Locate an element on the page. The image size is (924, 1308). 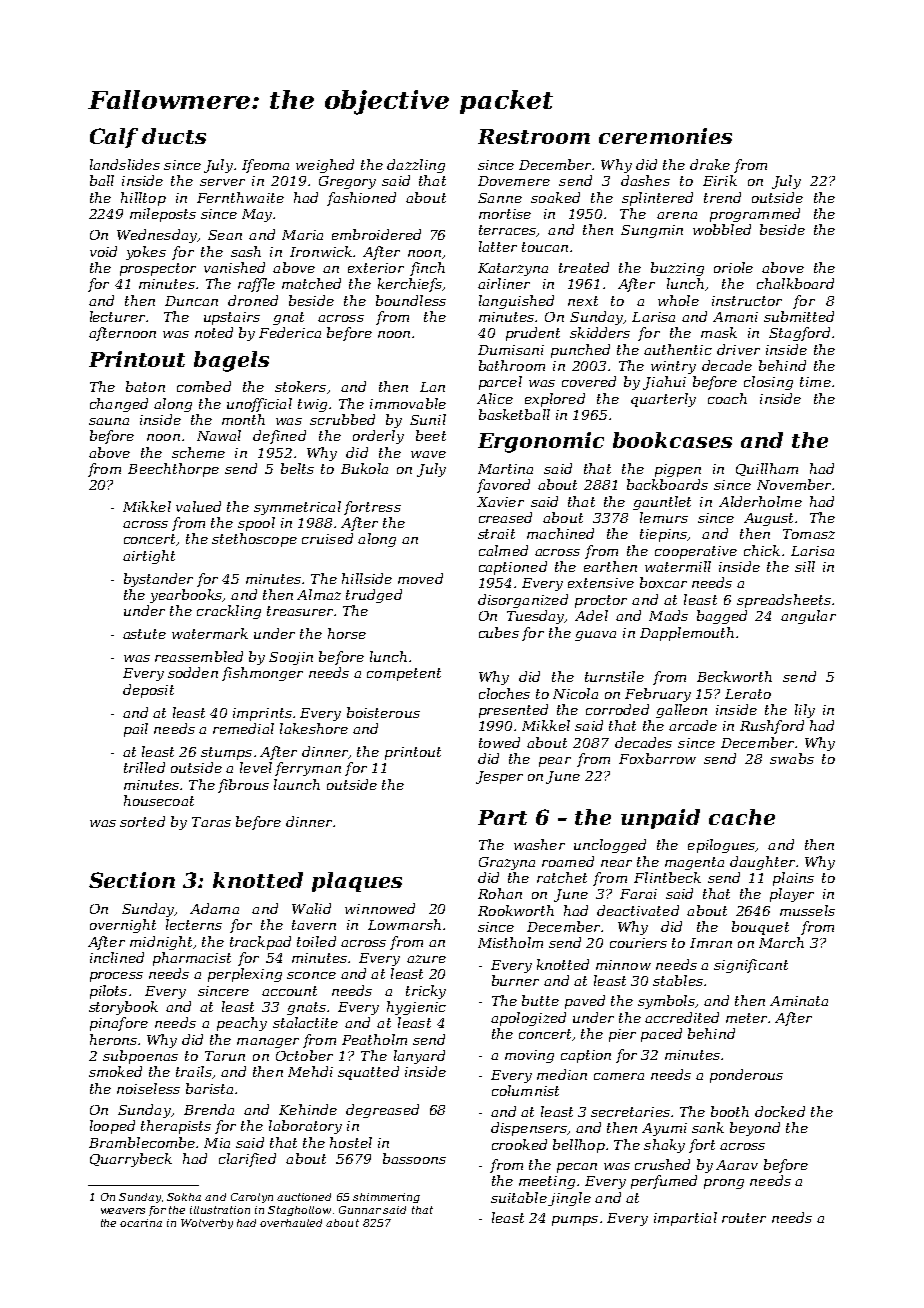
Xavier is located at coordinates (500, 502).
